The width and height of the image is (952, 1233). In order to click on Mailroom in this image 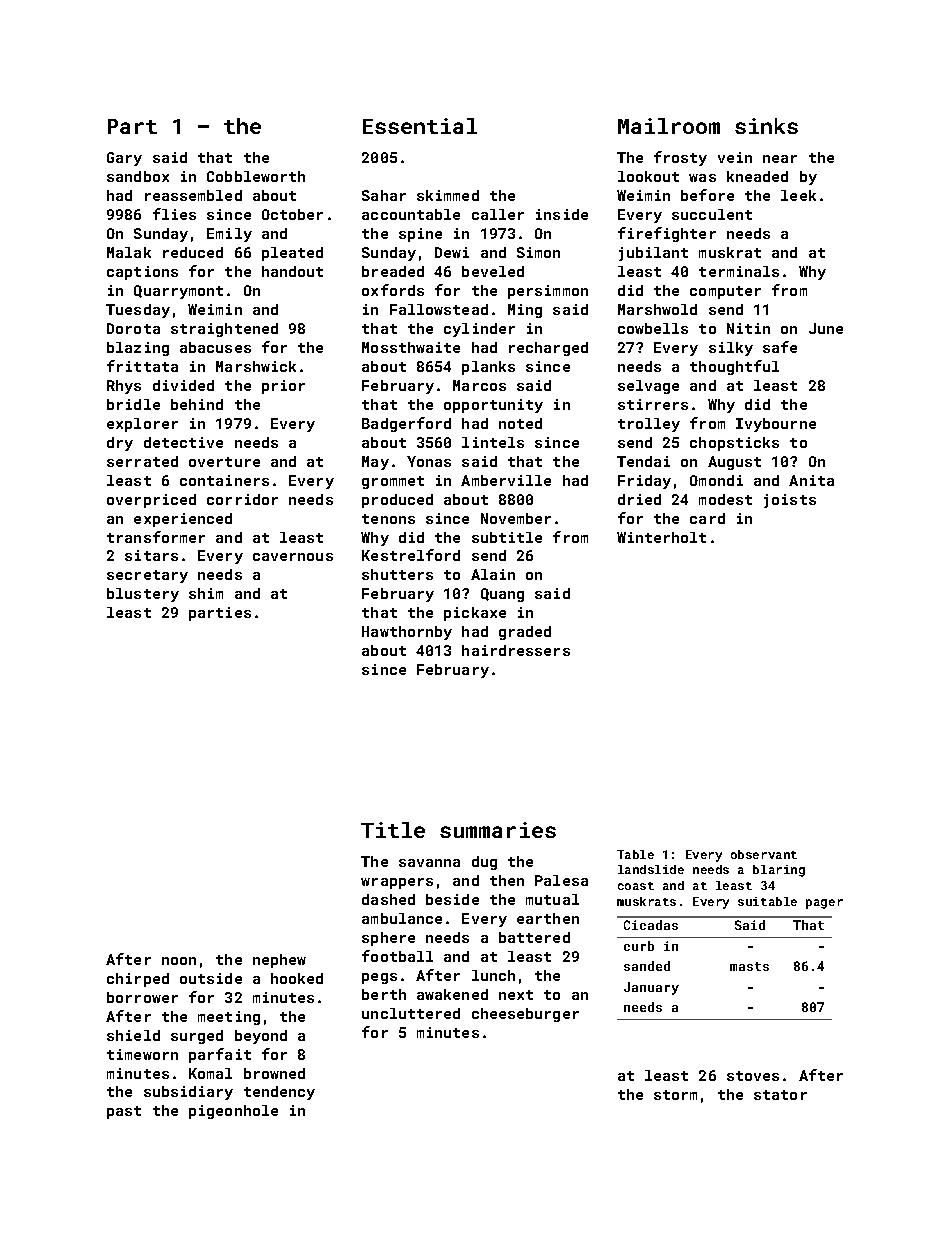, I will do `click(669, 126)`.
